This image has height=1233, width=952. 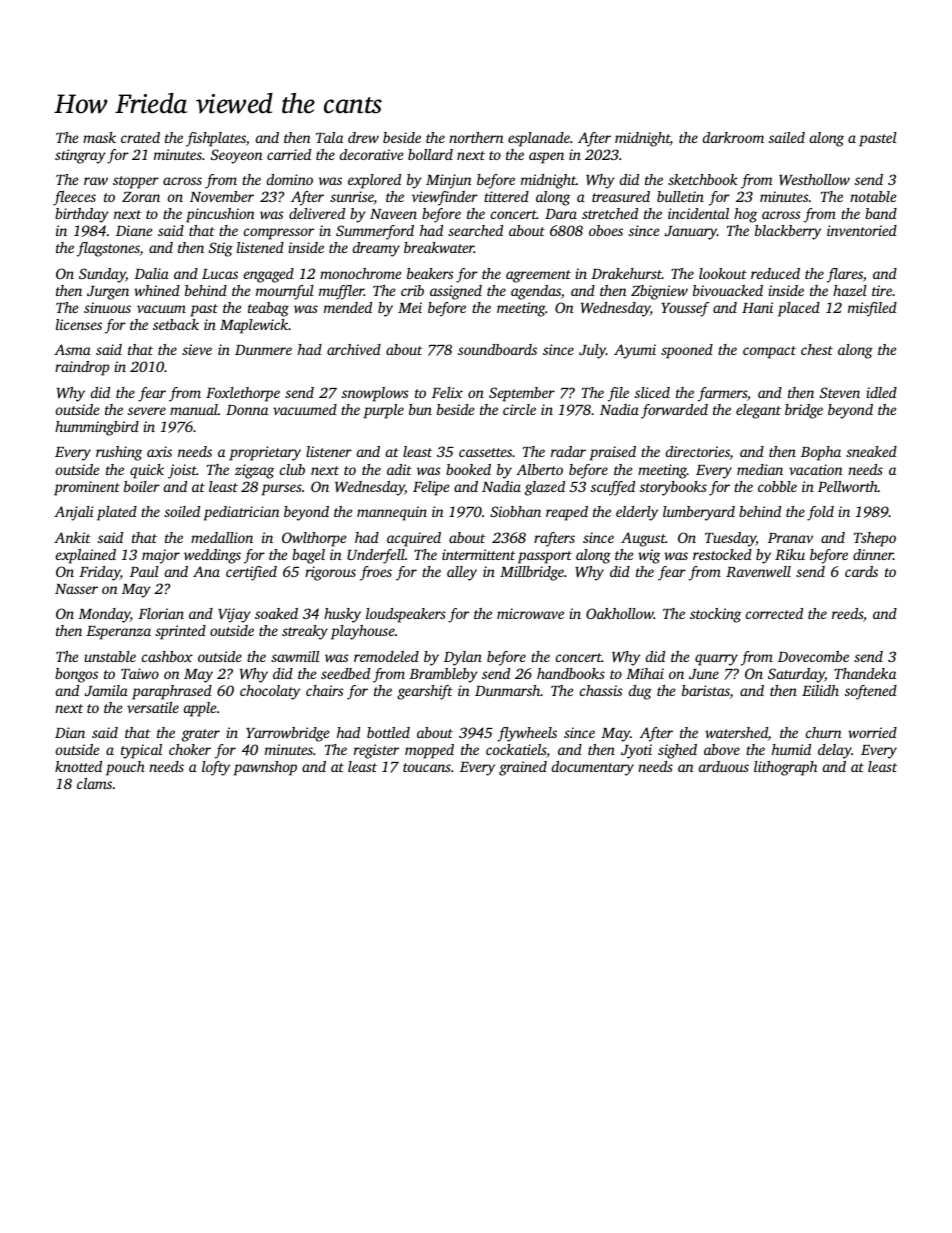 I want to click on apple, so click(x=200, y=709).
